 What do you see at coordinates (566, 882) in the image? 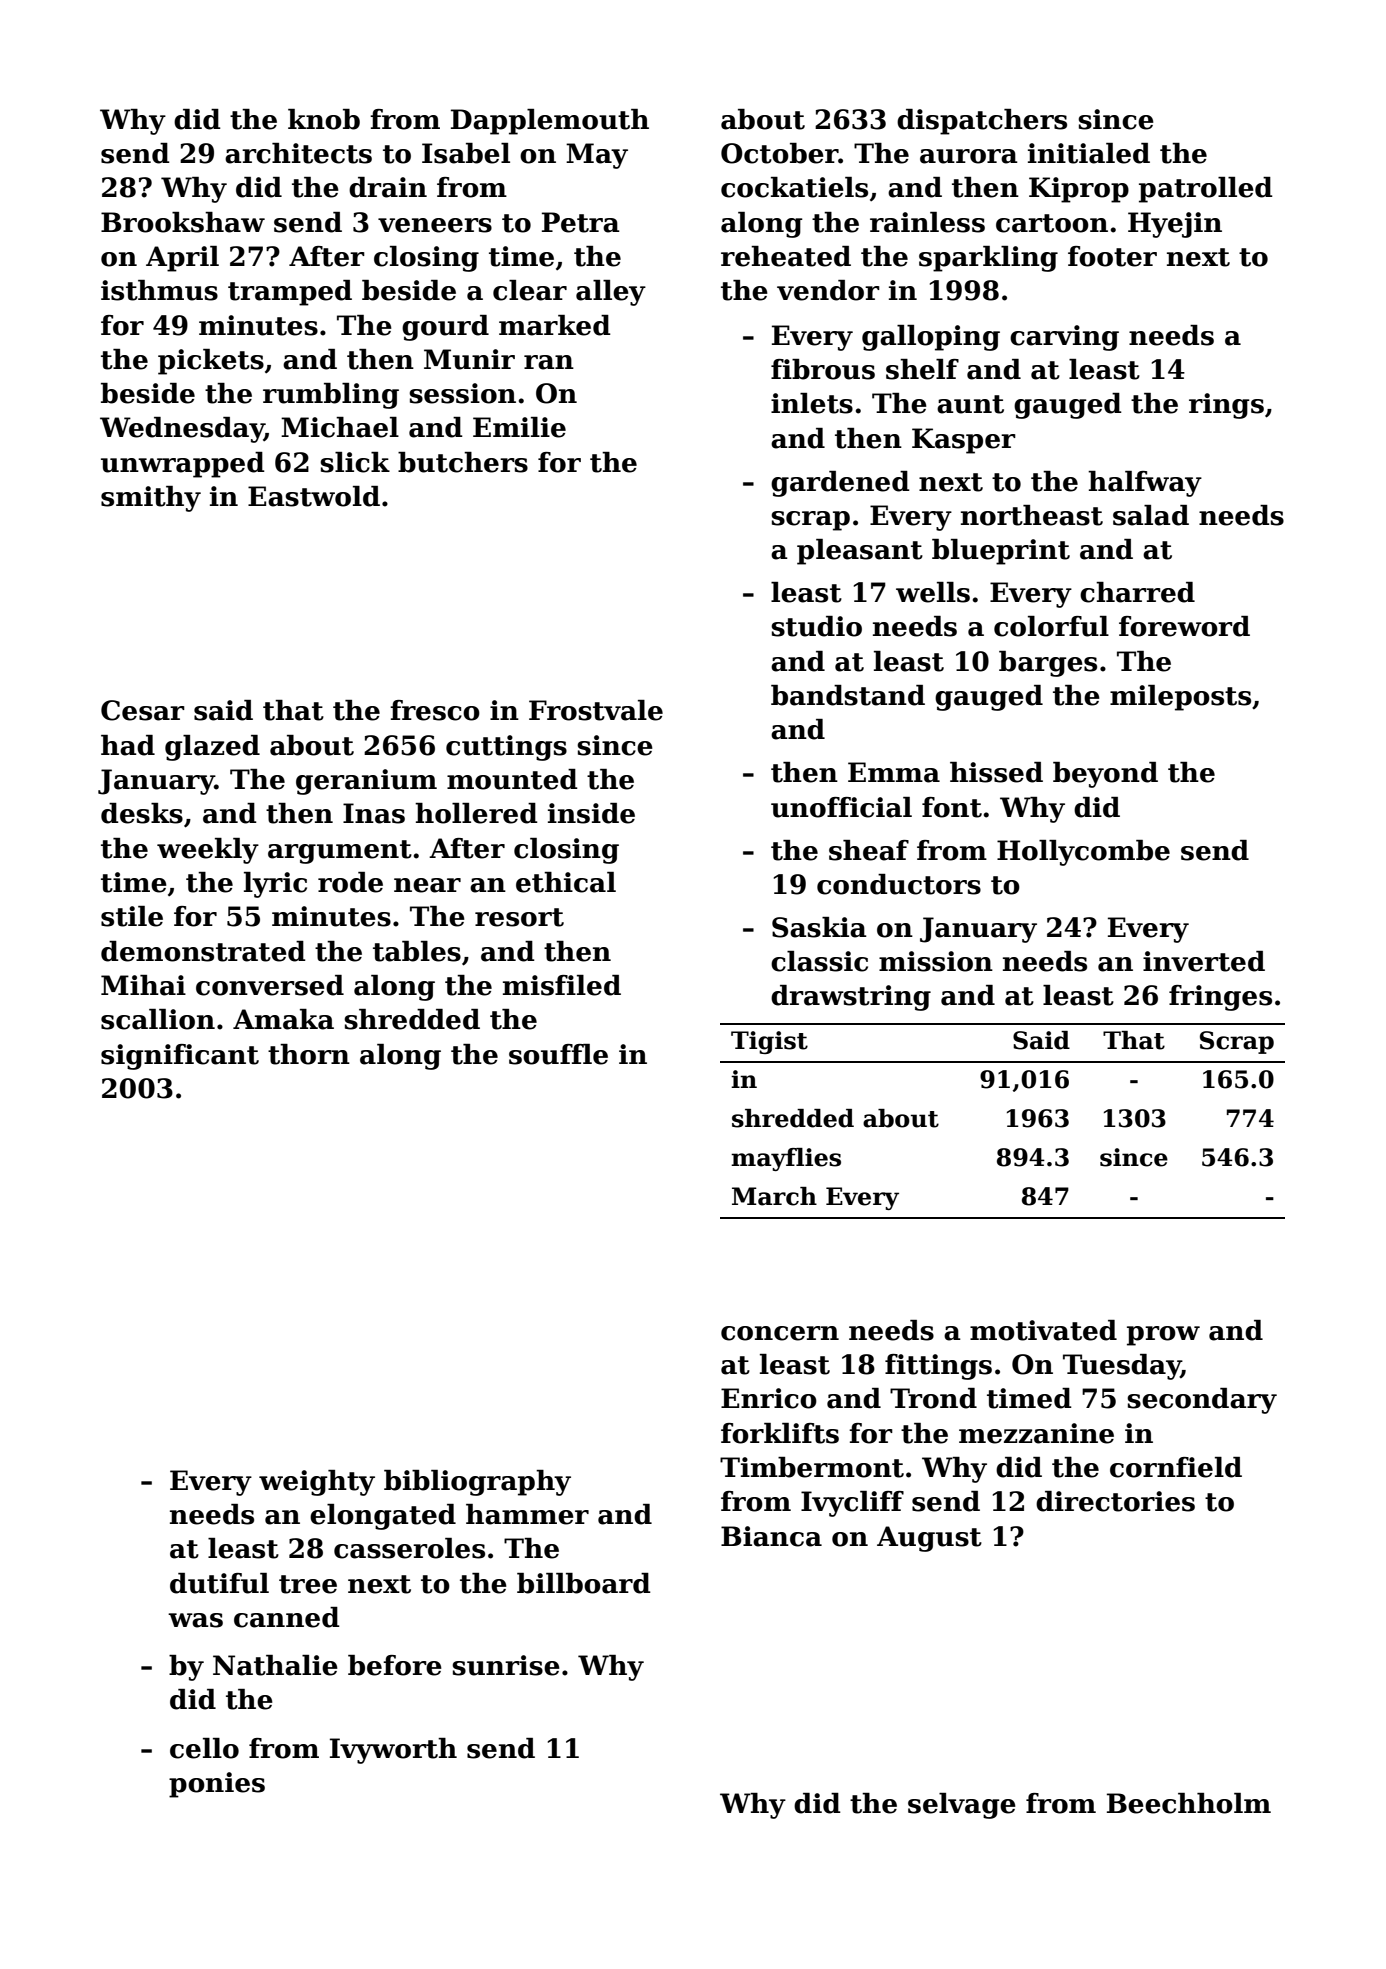
I see `ethical` at bounding box center [566, 882].
